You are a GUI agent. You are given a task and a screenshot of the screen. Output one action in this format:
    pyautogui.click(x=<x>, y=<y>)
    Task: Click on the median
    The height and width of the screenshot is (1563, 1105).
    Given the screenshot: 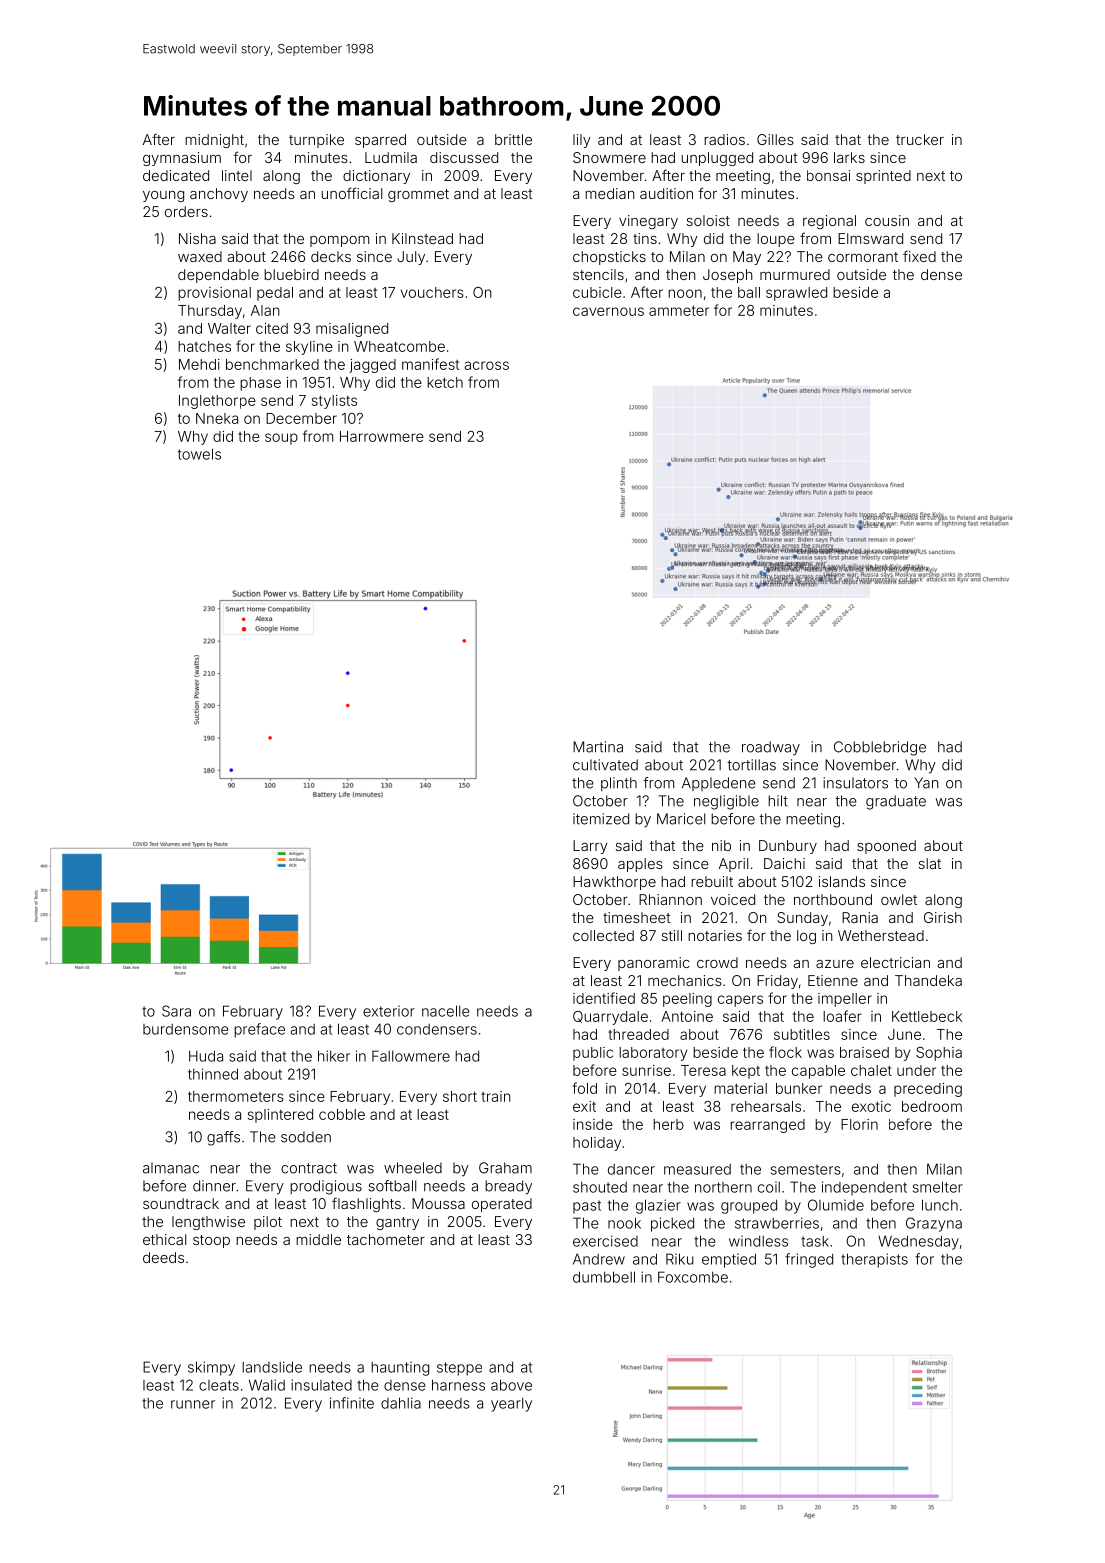 What is the action you would take?
    pyautogui.click(x=610, y=193)
